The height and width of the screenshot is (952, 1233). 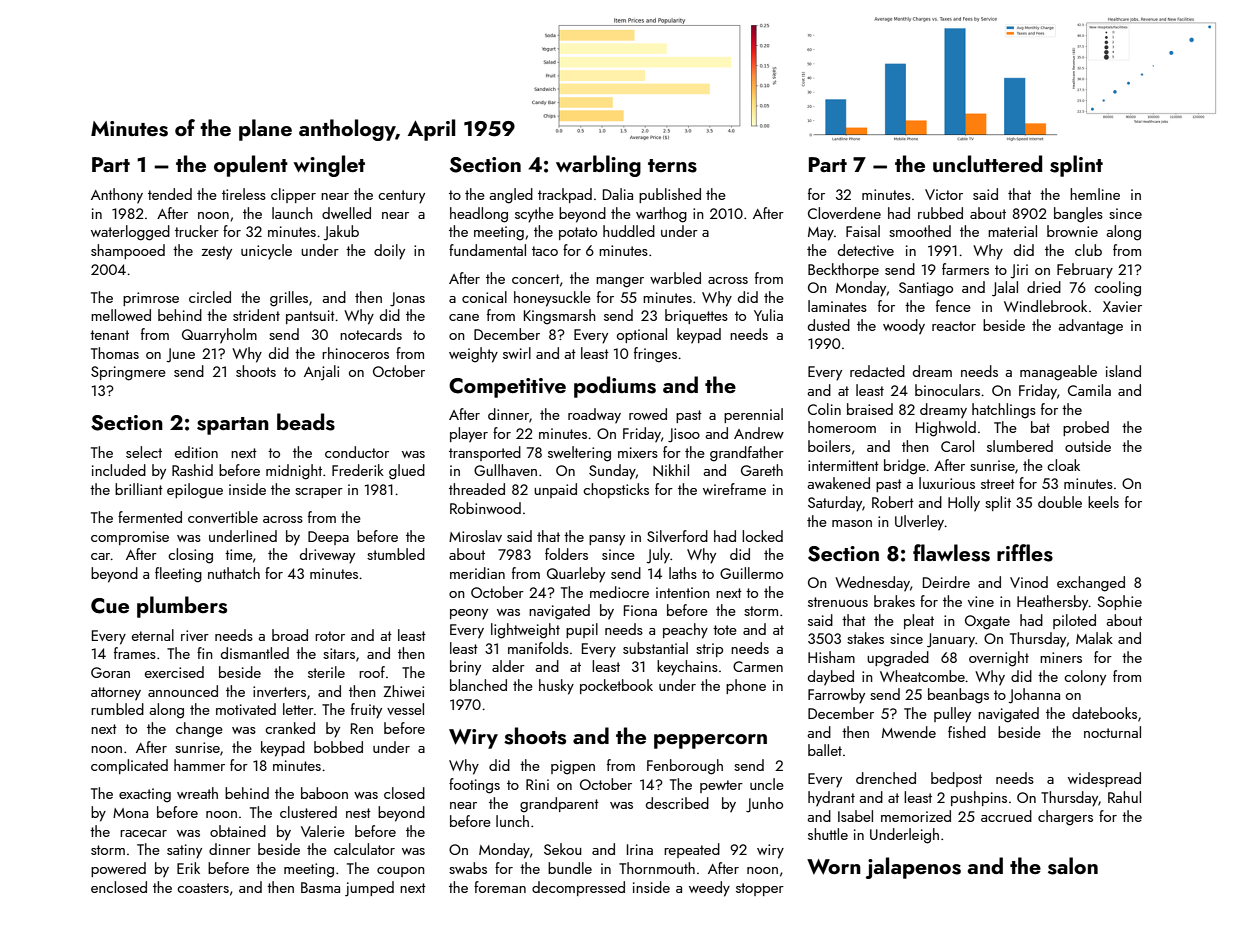 I want to click on coasters, so click(x=203, y=888).
